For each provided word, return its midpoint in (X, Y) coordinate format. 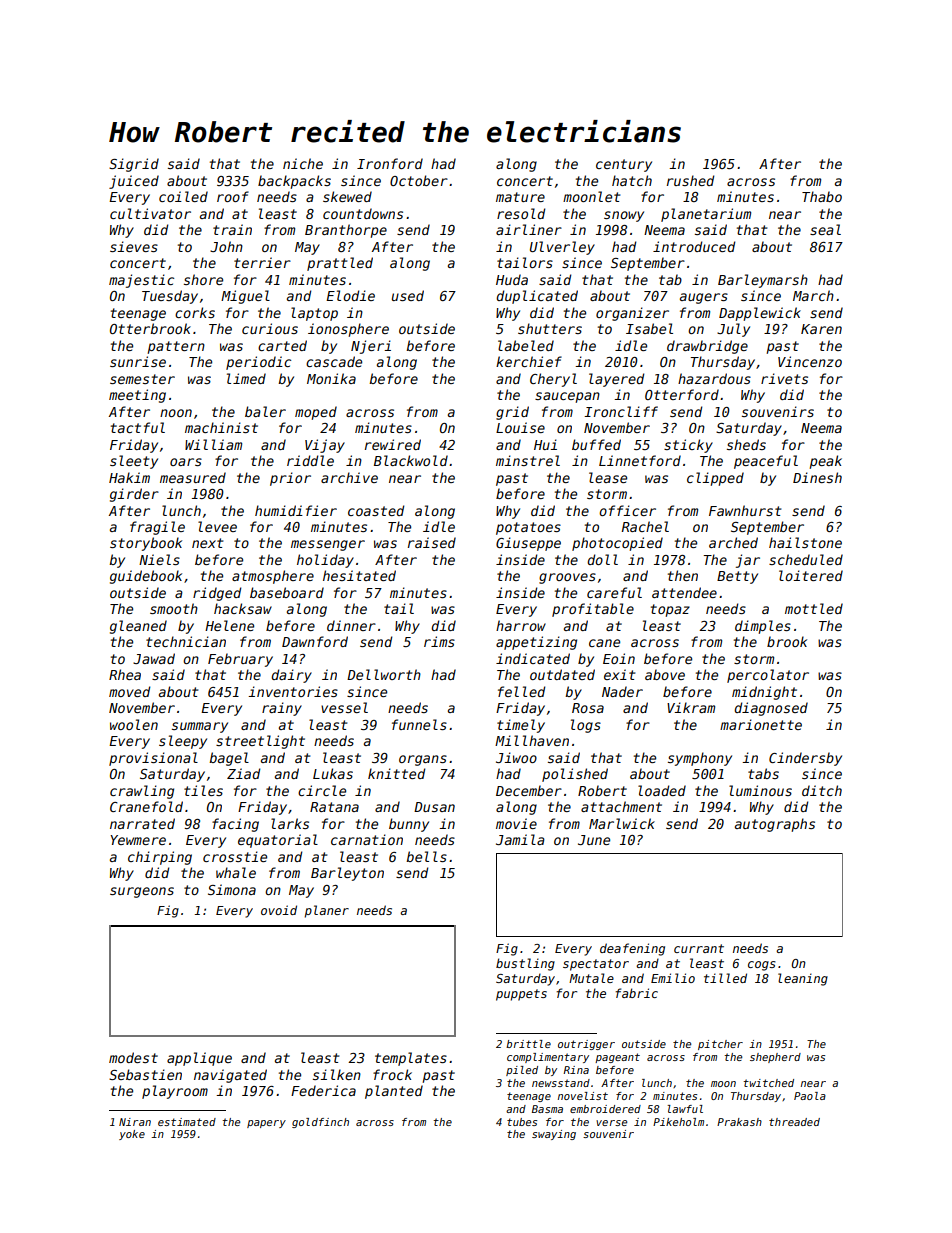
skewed (347, 196)
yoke (132, 1135)
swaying (554, 1135)
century (624, 165)
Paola (810, 1096)
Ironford (390, 163)
